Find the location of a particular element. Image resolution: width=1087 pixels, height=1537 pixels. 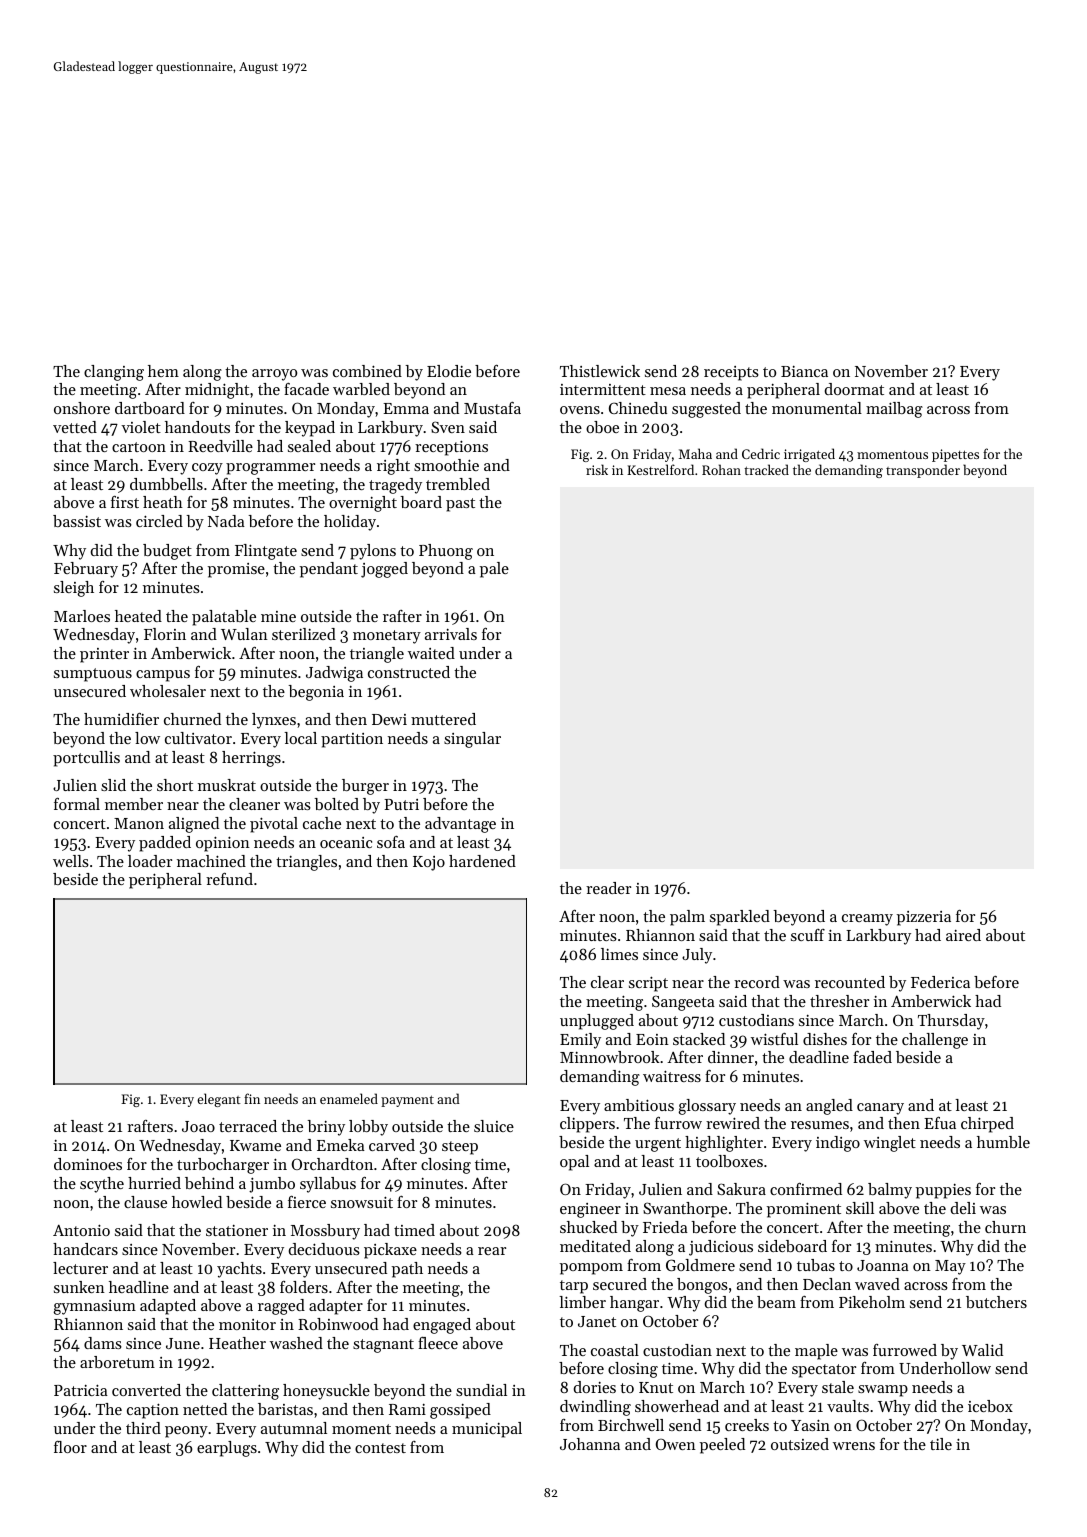

Emily is located at coordinates (580, 1041).
